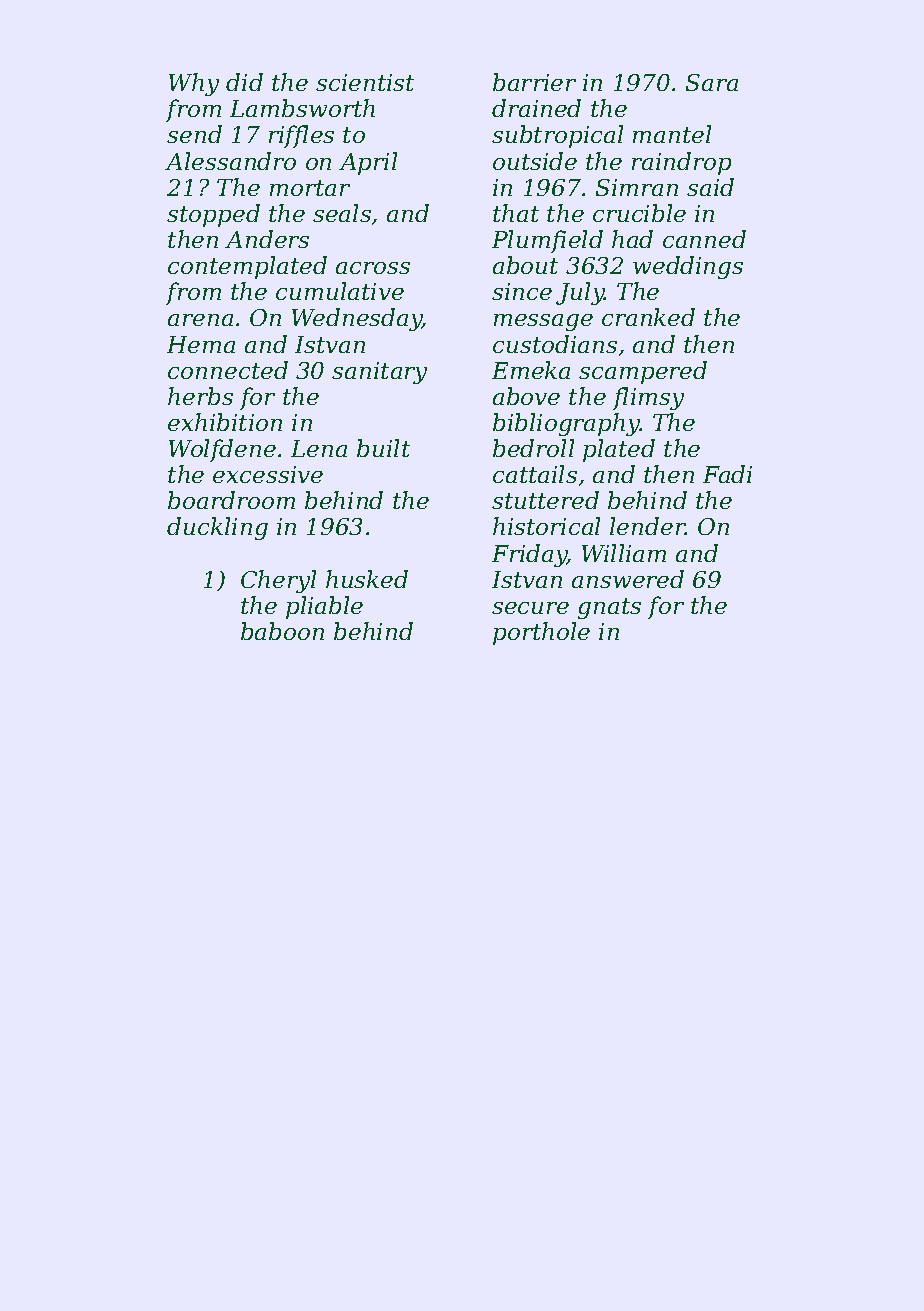 Image resolution: width=924 pixels, height=1311 pixels. I want to click on barrier, so click(534, 82).
